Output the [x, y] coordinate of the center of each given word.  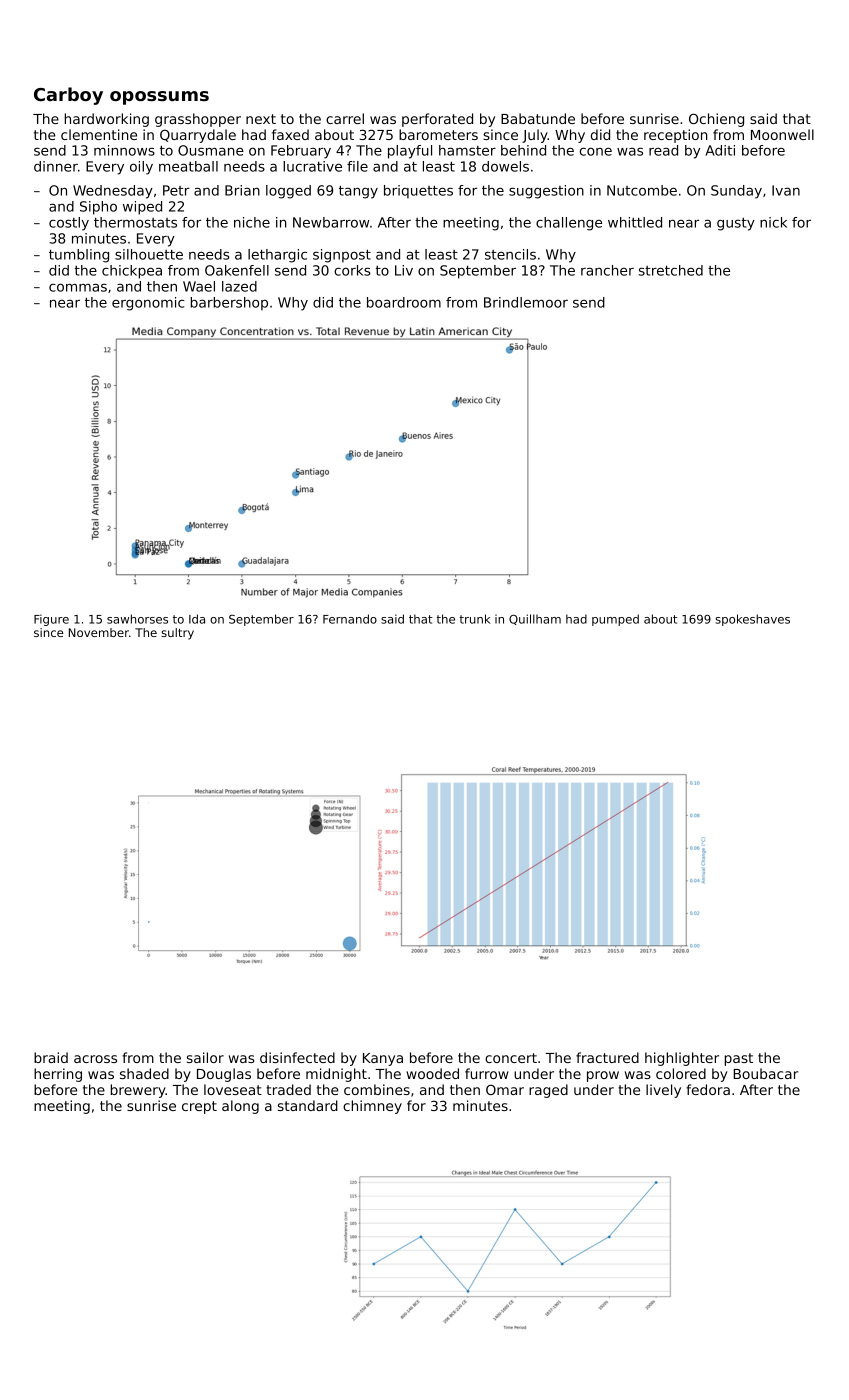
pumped [615, 620]
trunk [474, 619]
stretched [671, 270]
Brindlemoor [526, 302]
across [95, 1059]
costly [69, 224]
